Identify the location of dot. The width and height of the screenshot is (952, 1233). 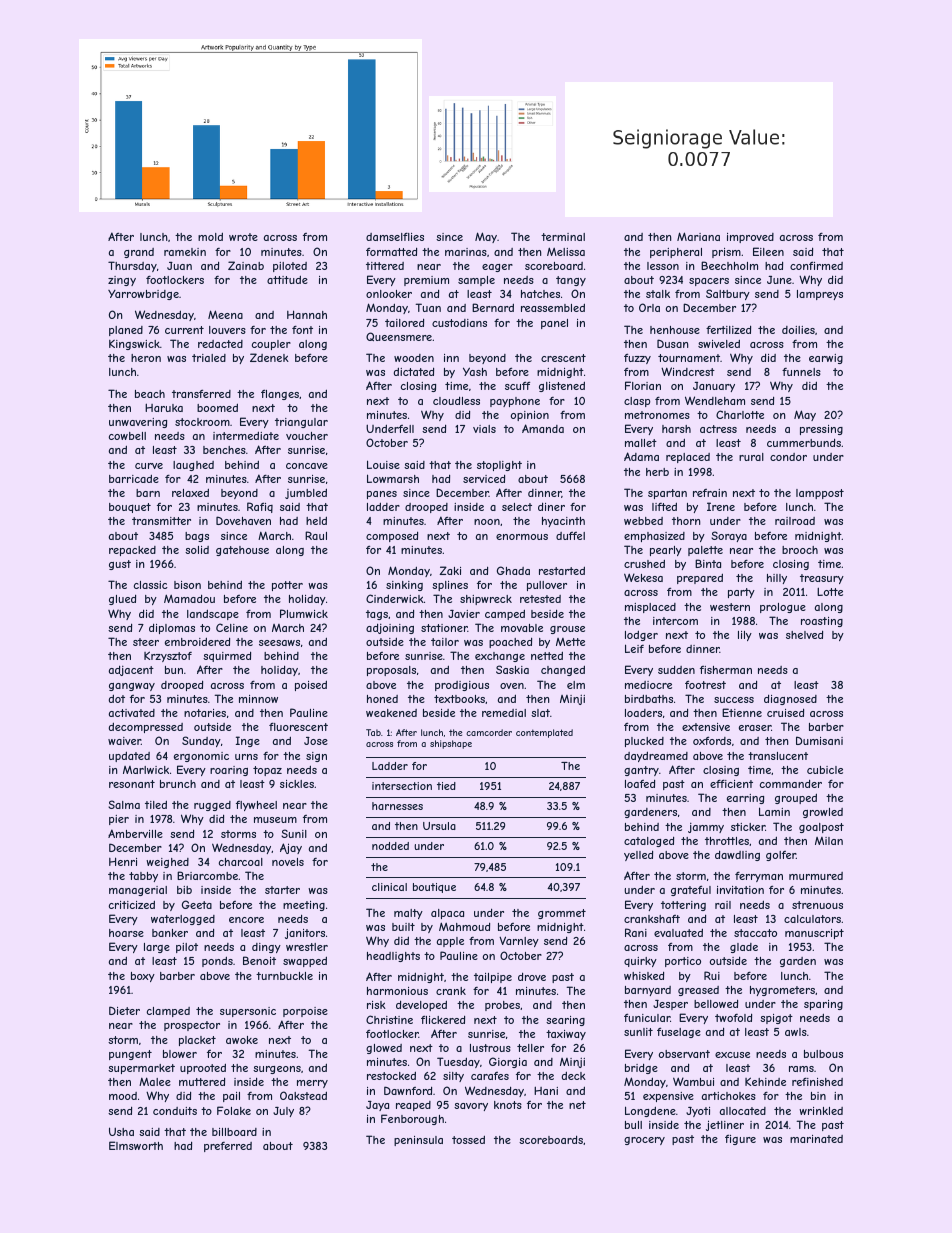
(117, 698).
